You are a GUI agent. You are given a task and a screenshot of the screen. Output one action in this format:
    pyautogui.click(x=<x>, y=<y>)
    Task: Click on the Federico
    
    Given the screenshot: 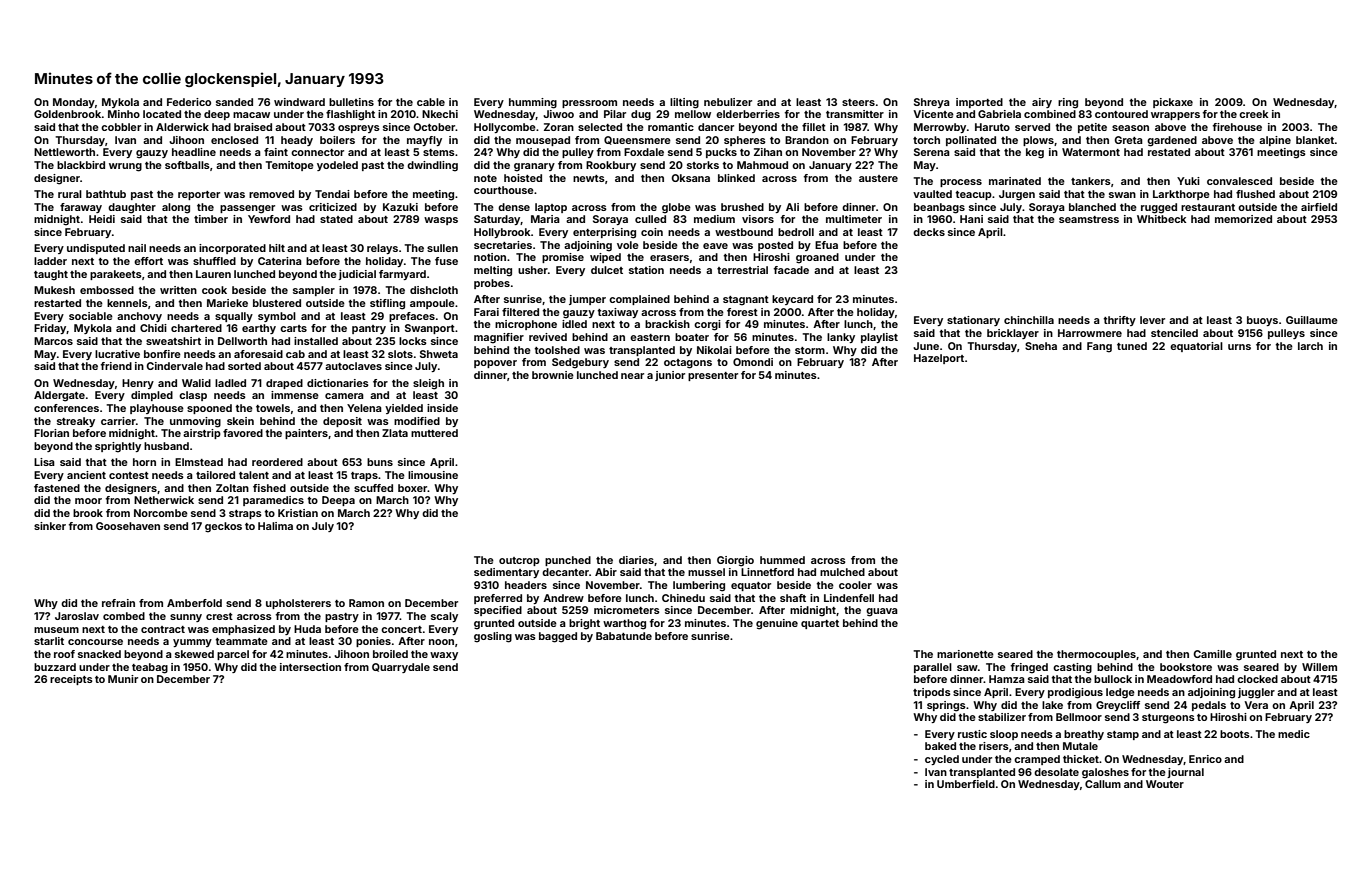 What is the action you would take?
    pyautogui.click(x=189, y=102)
